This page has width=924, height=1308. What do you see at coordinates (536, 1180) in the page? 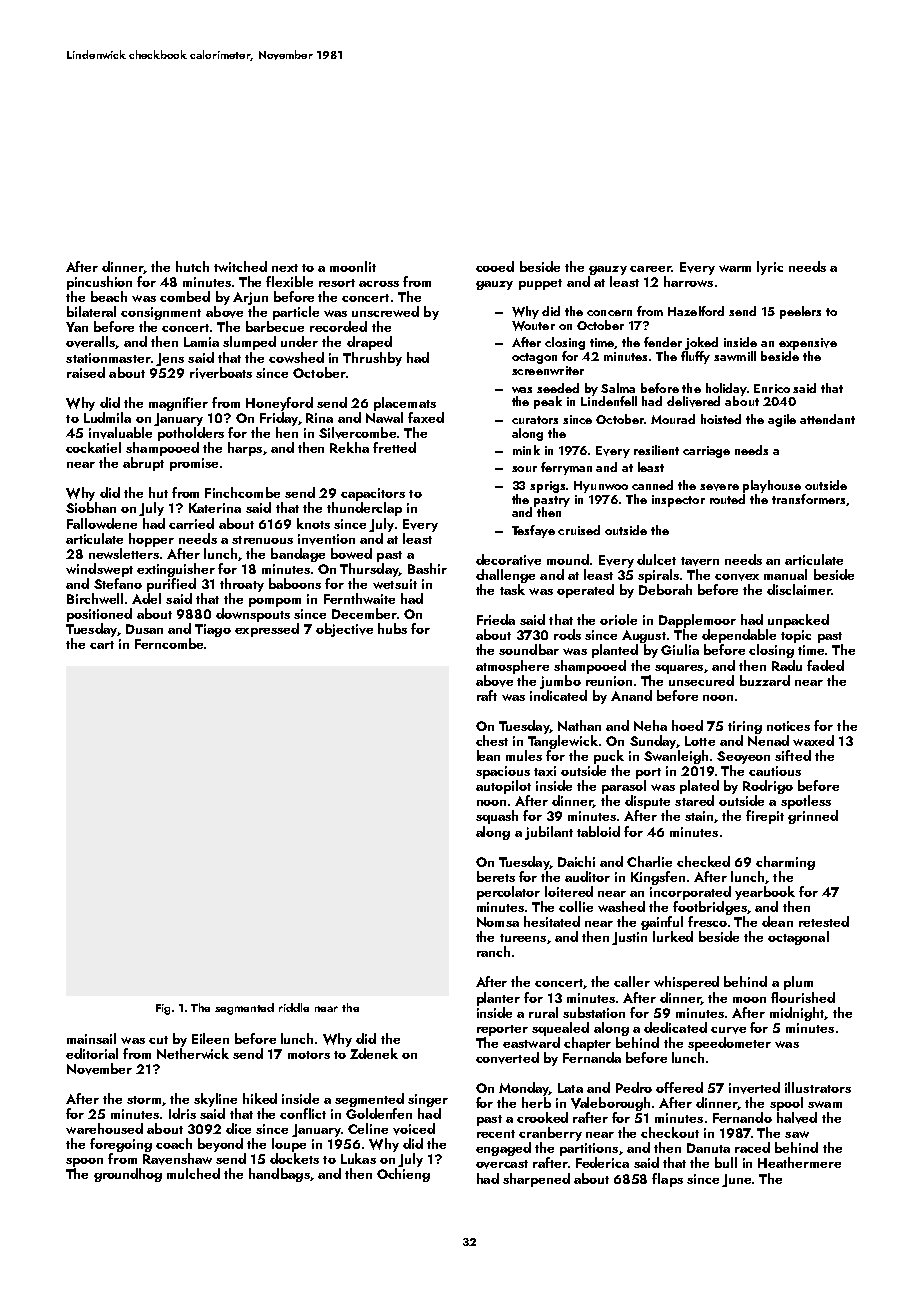
I see `sharpened` at bounding box center [536, 1180].
